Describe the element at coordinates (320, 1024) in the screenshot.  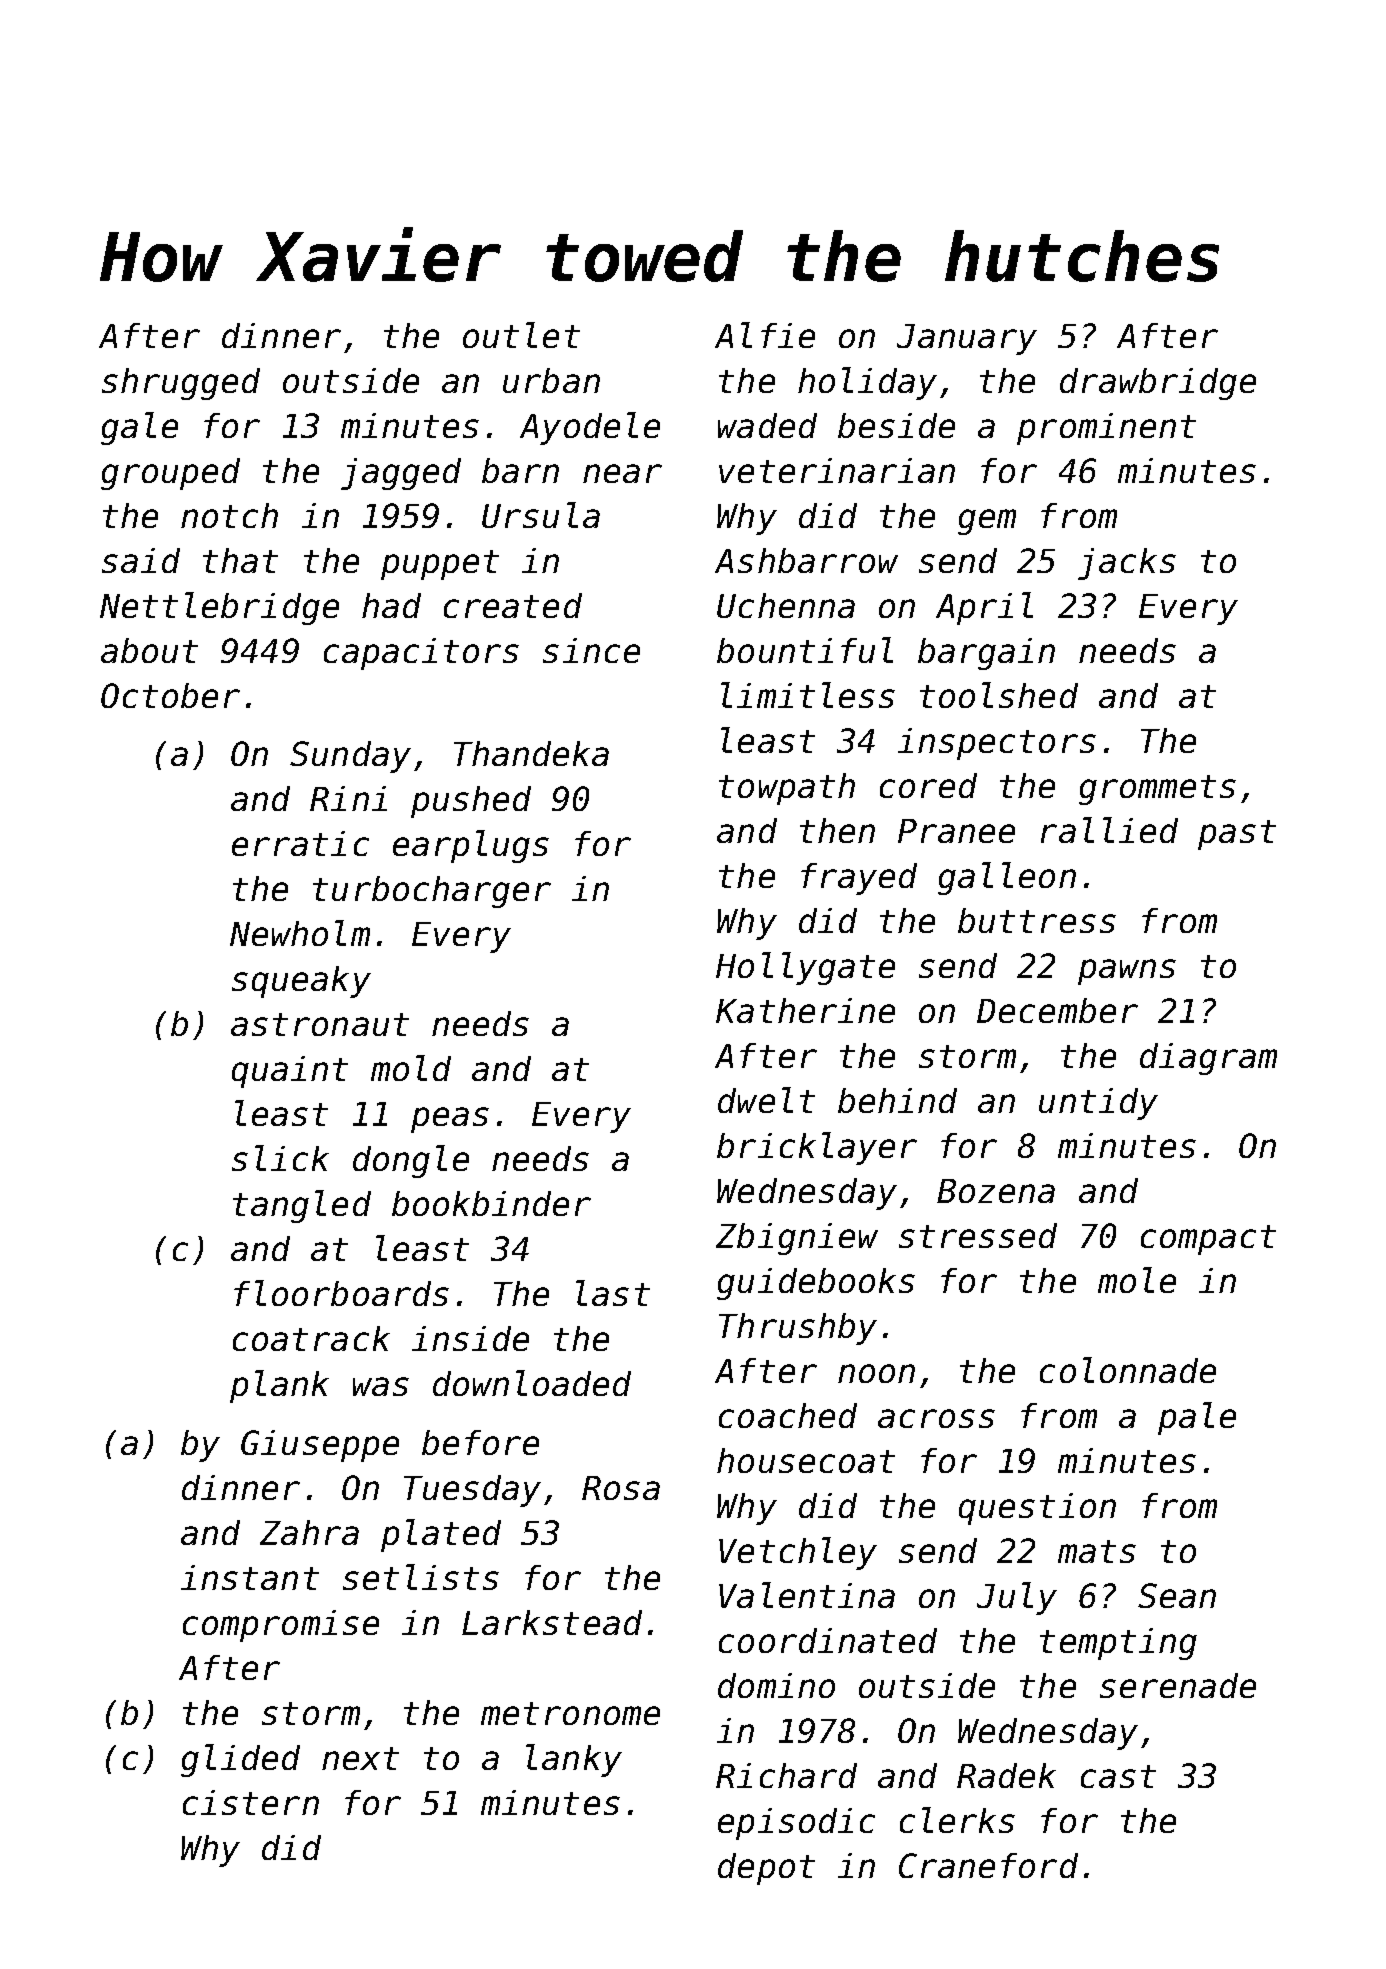
I see `astronaut` at that location.
